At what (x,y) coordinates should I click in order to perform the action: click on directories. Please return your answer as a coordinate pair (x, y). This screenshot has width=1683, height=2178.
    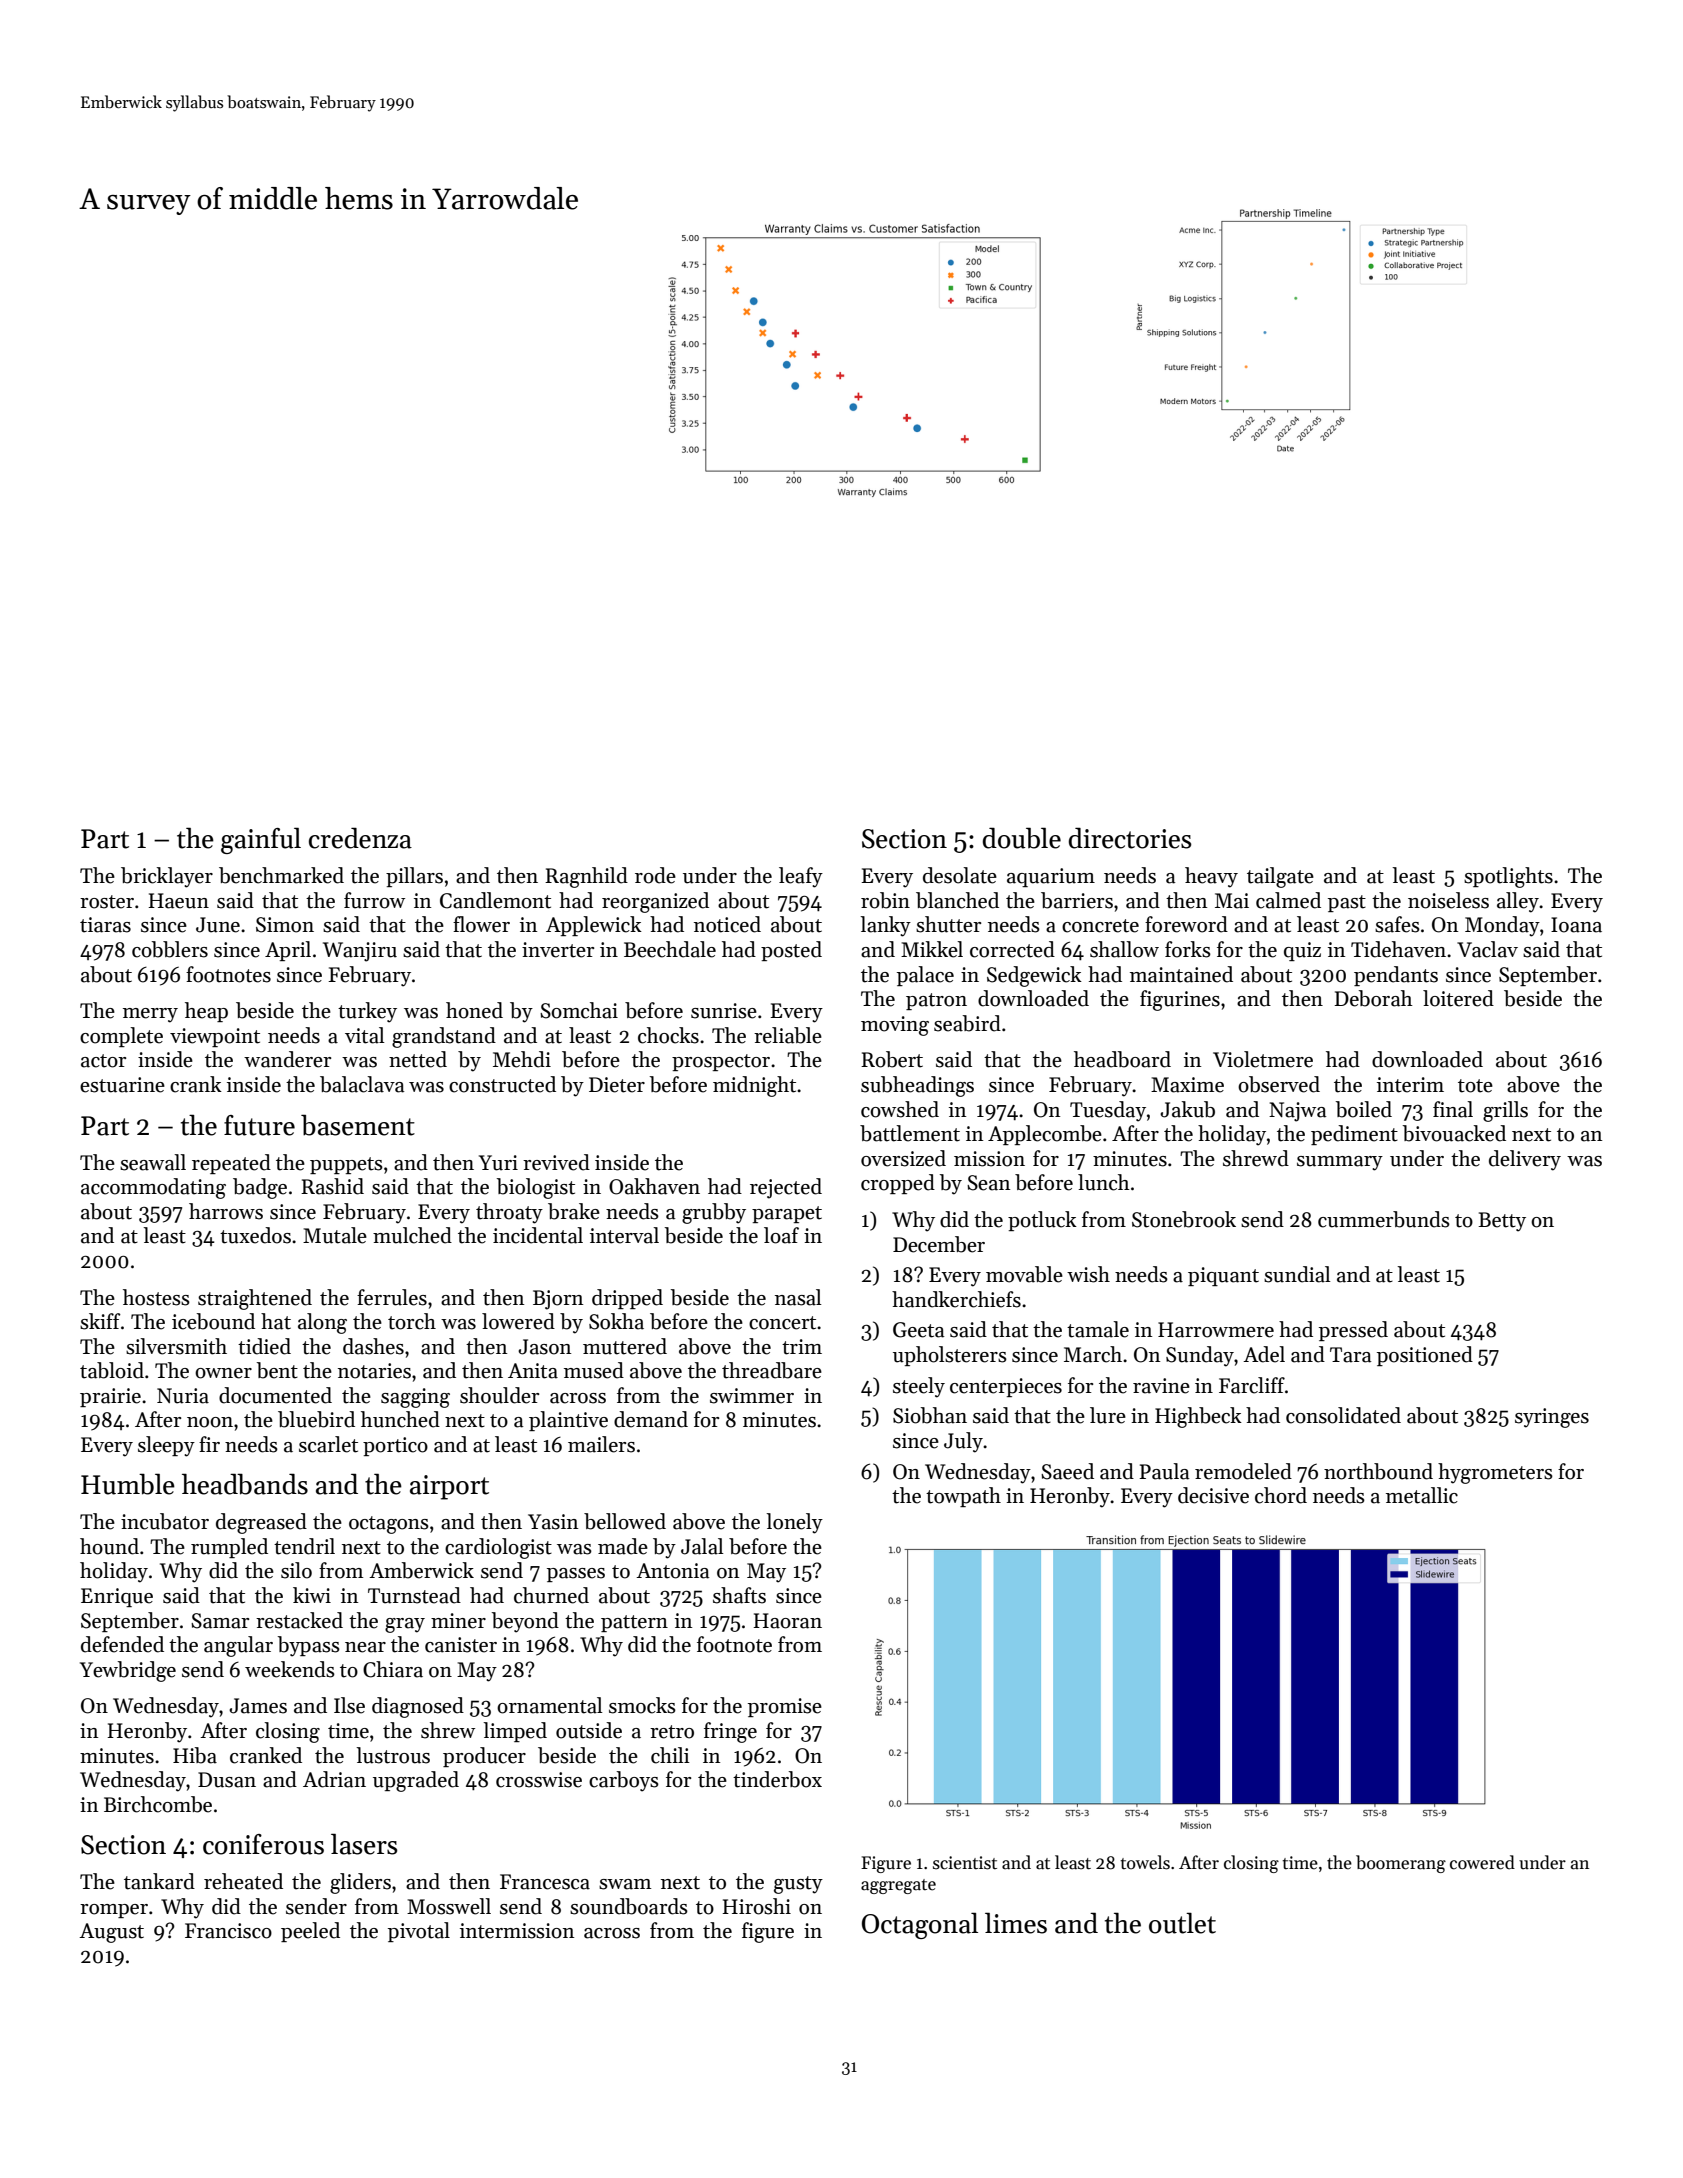
    Looking at the image, I should click on (1130, 838).
